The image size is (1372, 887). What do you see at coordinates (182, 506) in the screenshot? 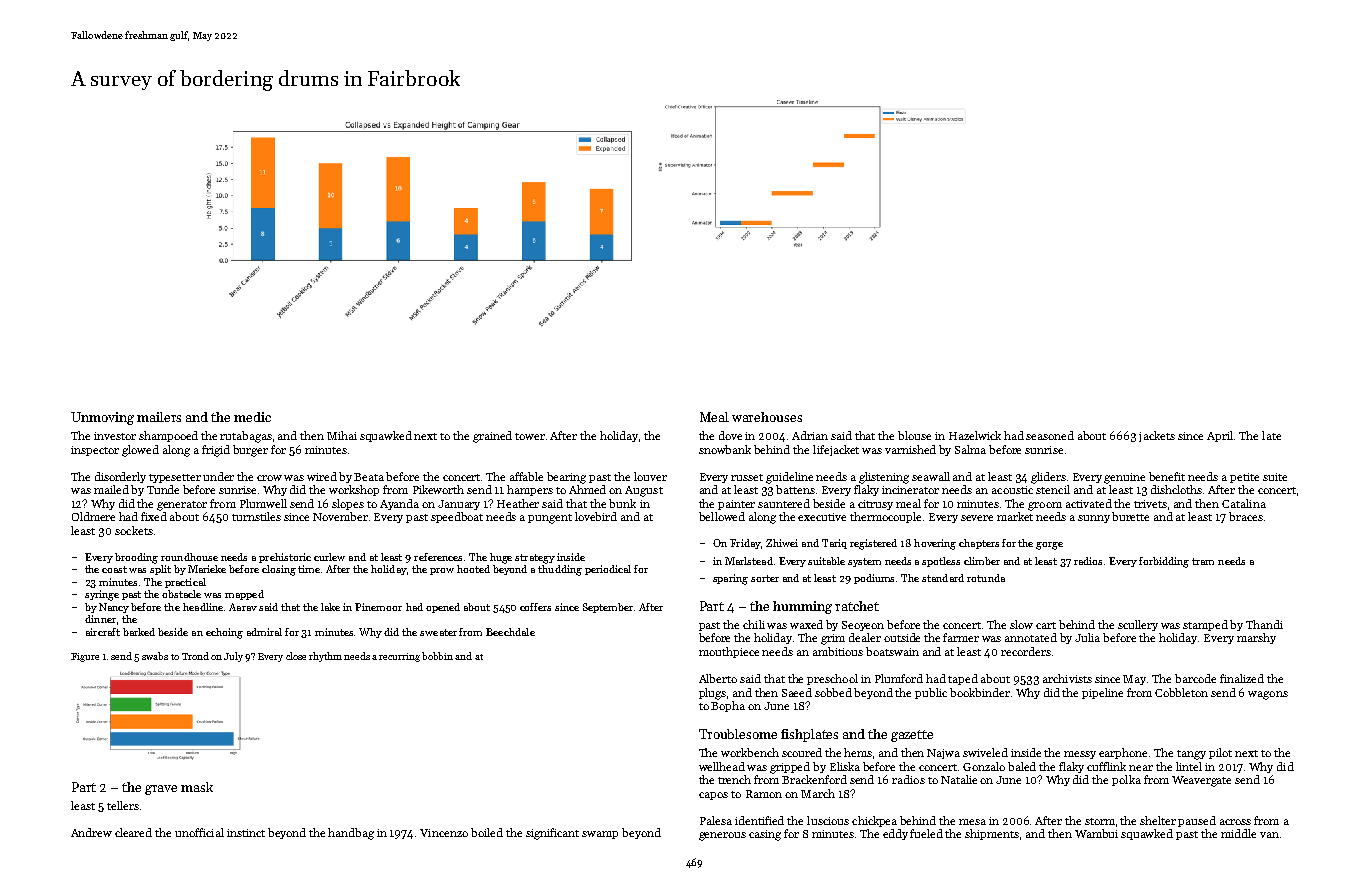
I see `generator` at bounding box center [182, 506].
